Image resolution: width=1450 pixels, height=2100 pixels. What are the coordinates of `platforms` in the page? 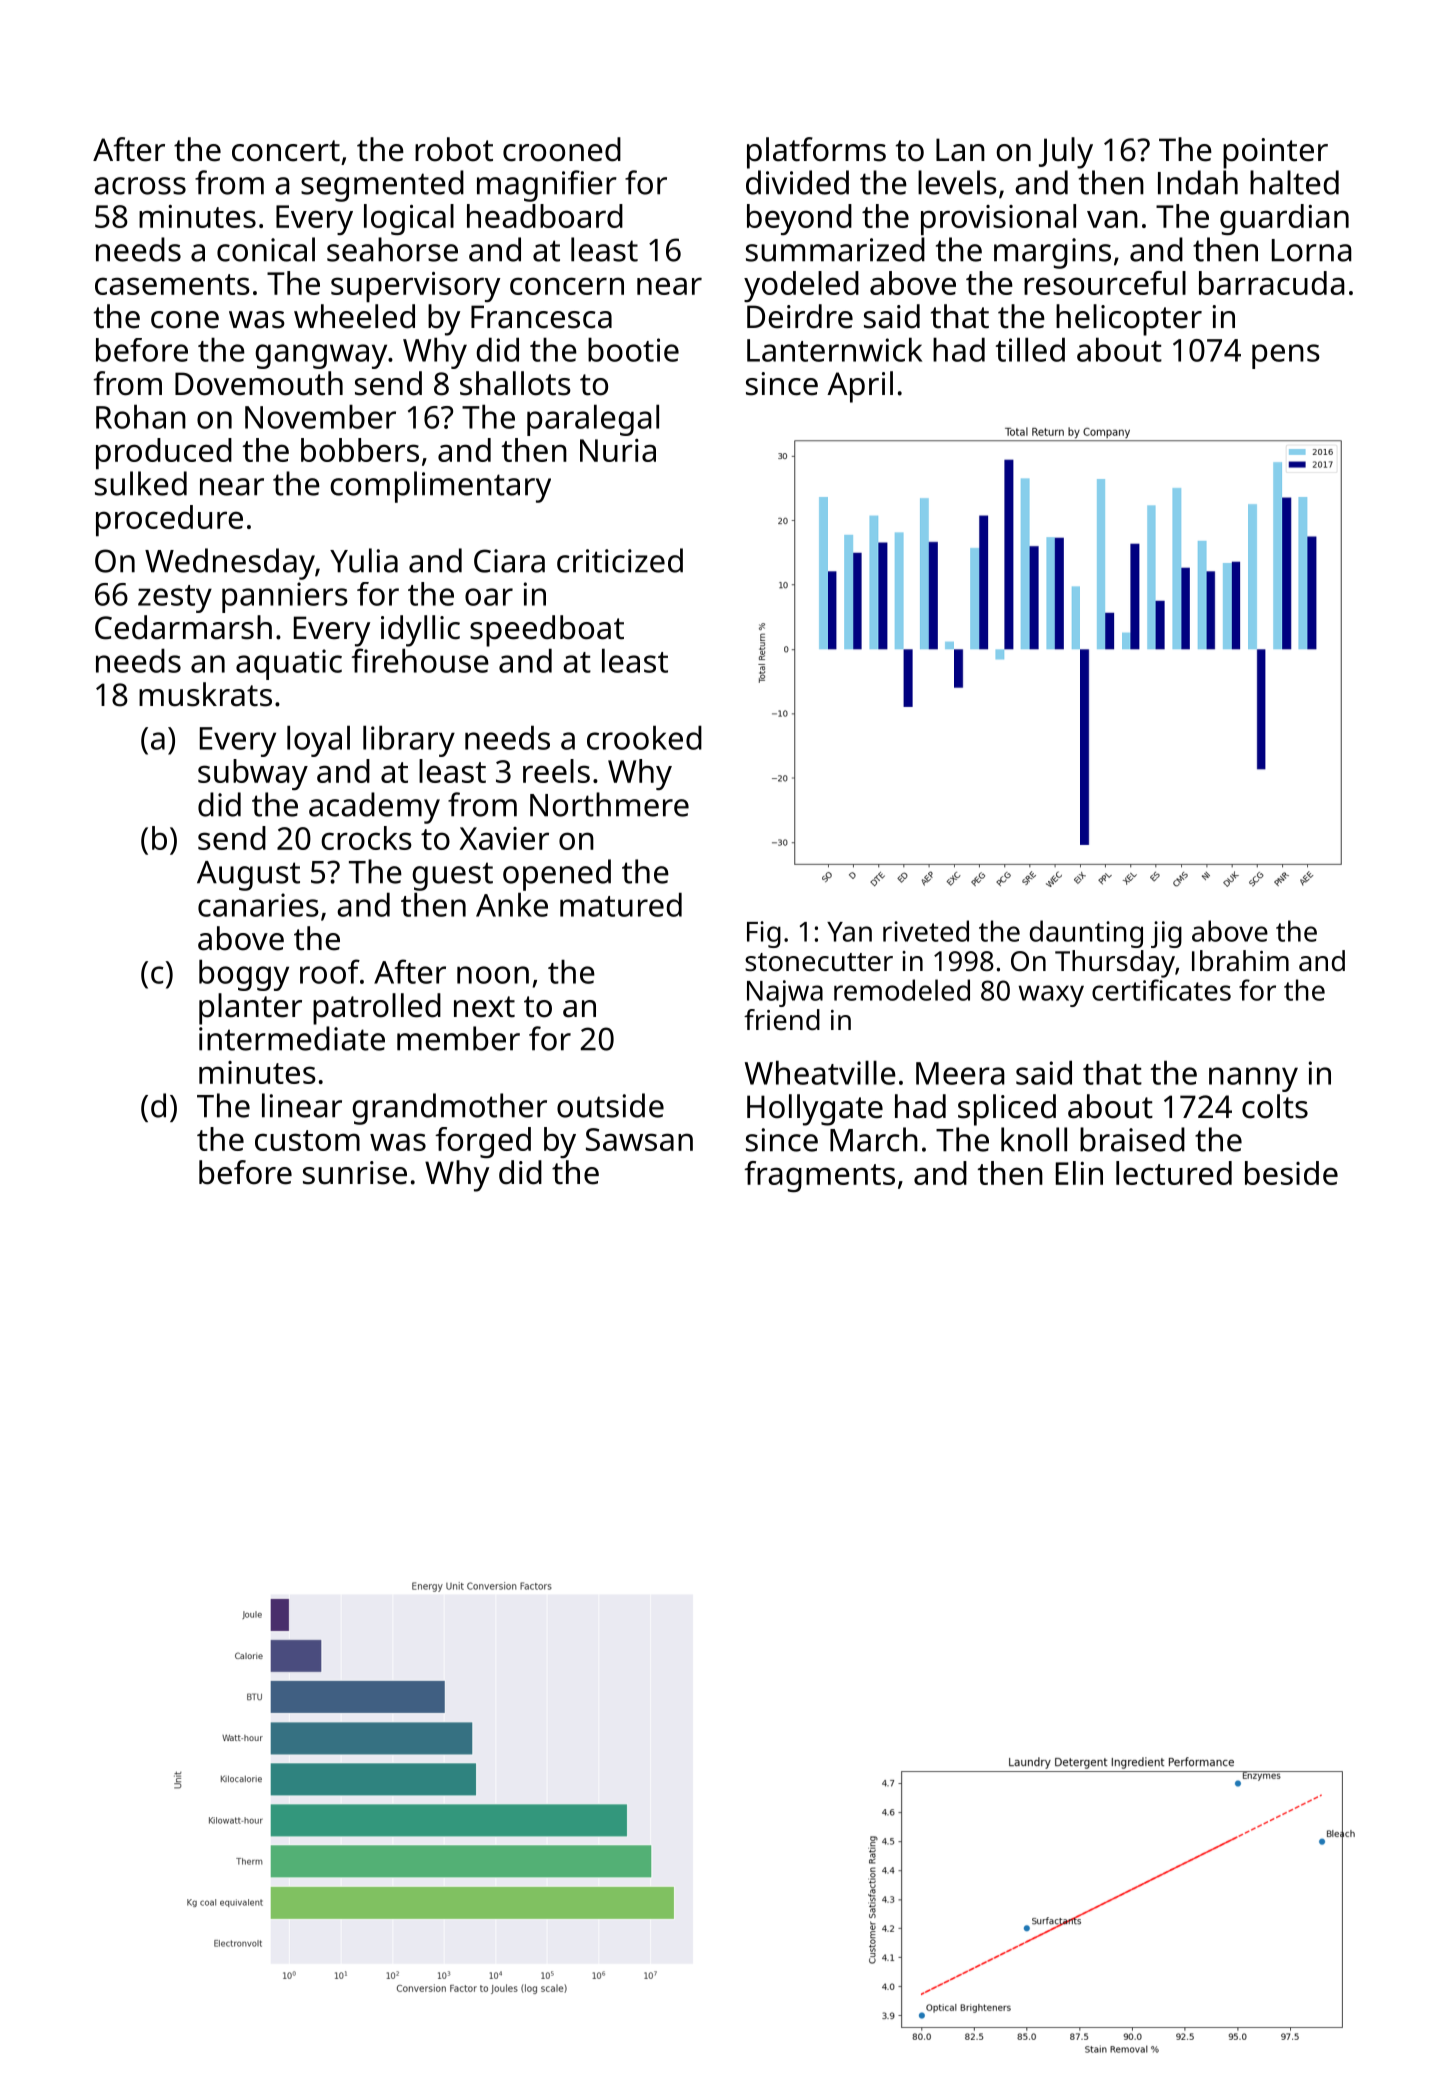 It's located at (816, 153).
